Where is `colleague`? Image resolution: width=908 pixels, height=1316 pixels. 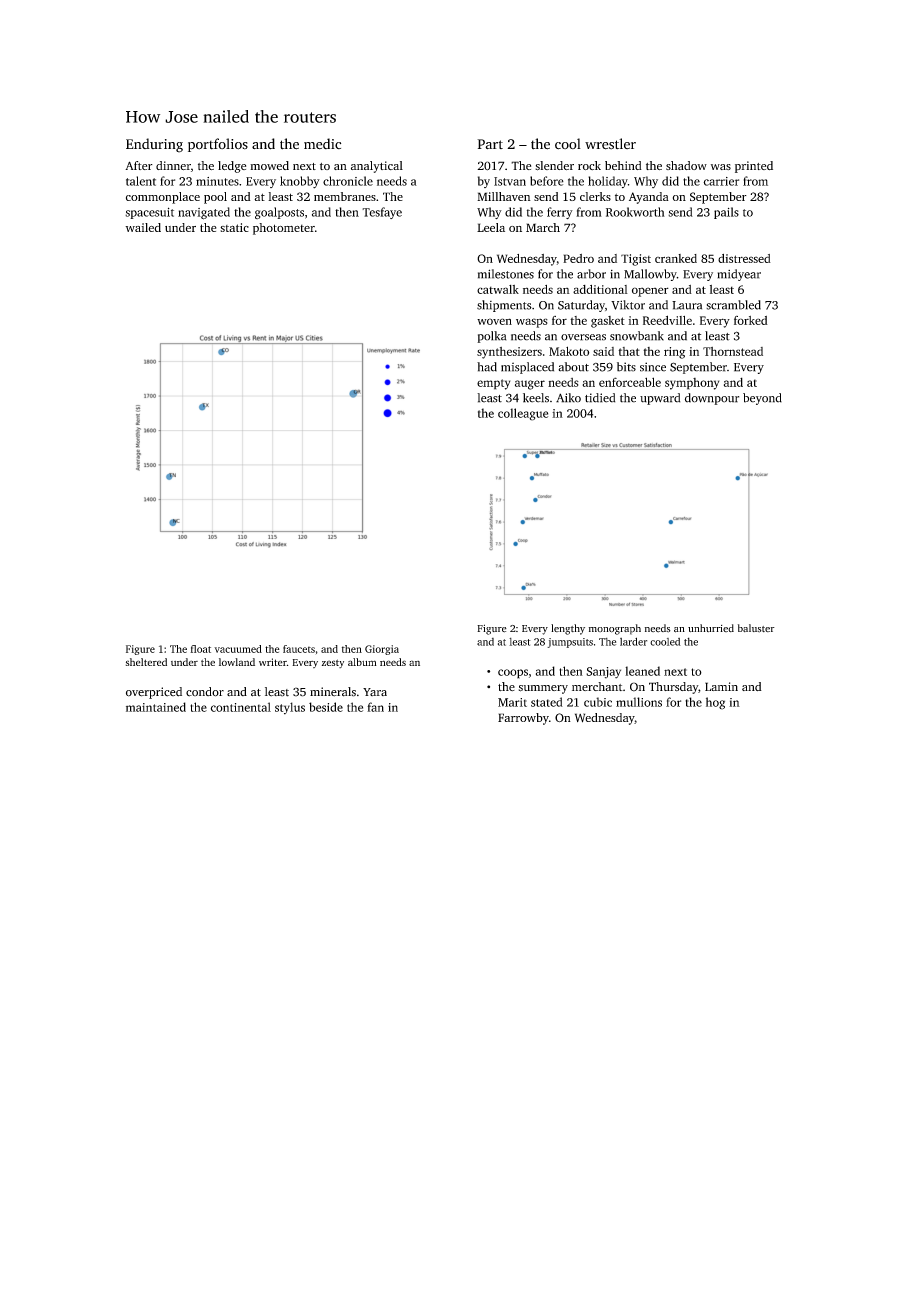
colleague is located at coordinates (523, 414).
